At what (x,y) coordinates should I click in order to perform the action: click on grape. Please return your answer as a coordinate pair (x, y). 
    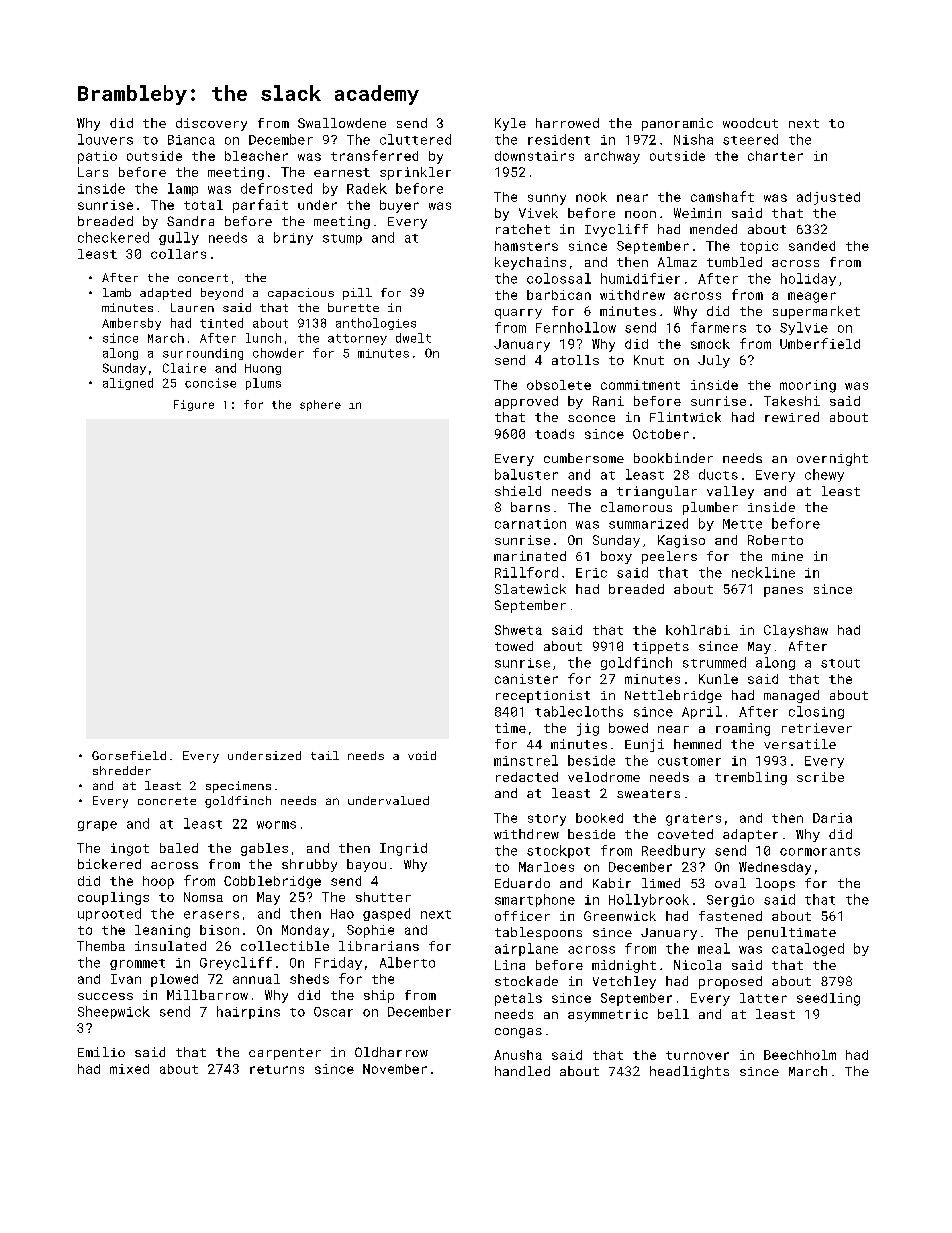
    Looking at the image, I should click on (97, 826).
